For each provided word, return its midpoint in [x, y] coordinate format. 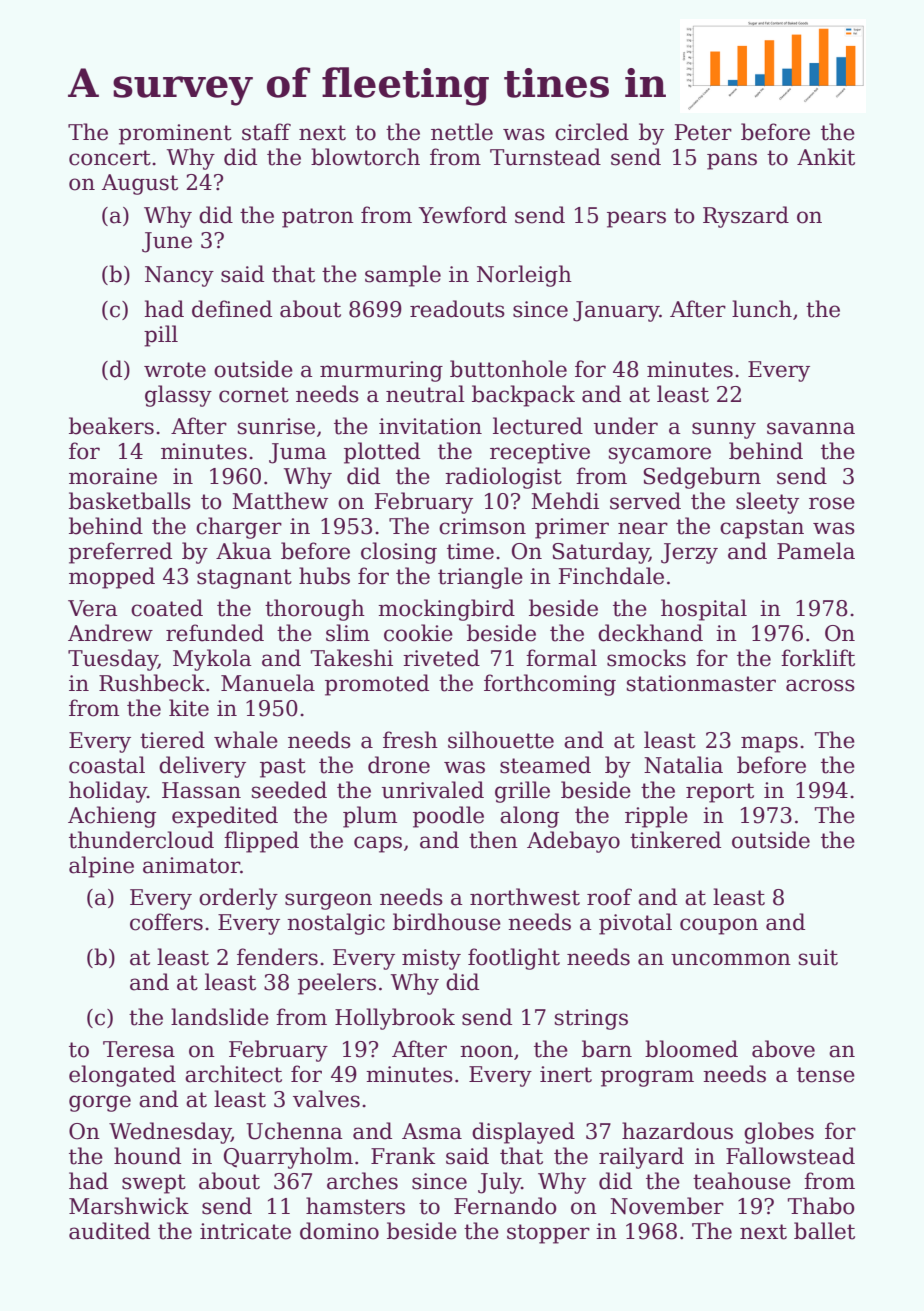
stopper [548, 1234]
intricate [245, 1231]
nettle [462, 132]
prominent [175, 134]
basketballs [130, 501]
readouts [457, 309]
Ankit [826, 157]
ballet [824, 1231]
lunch [762, 309]
